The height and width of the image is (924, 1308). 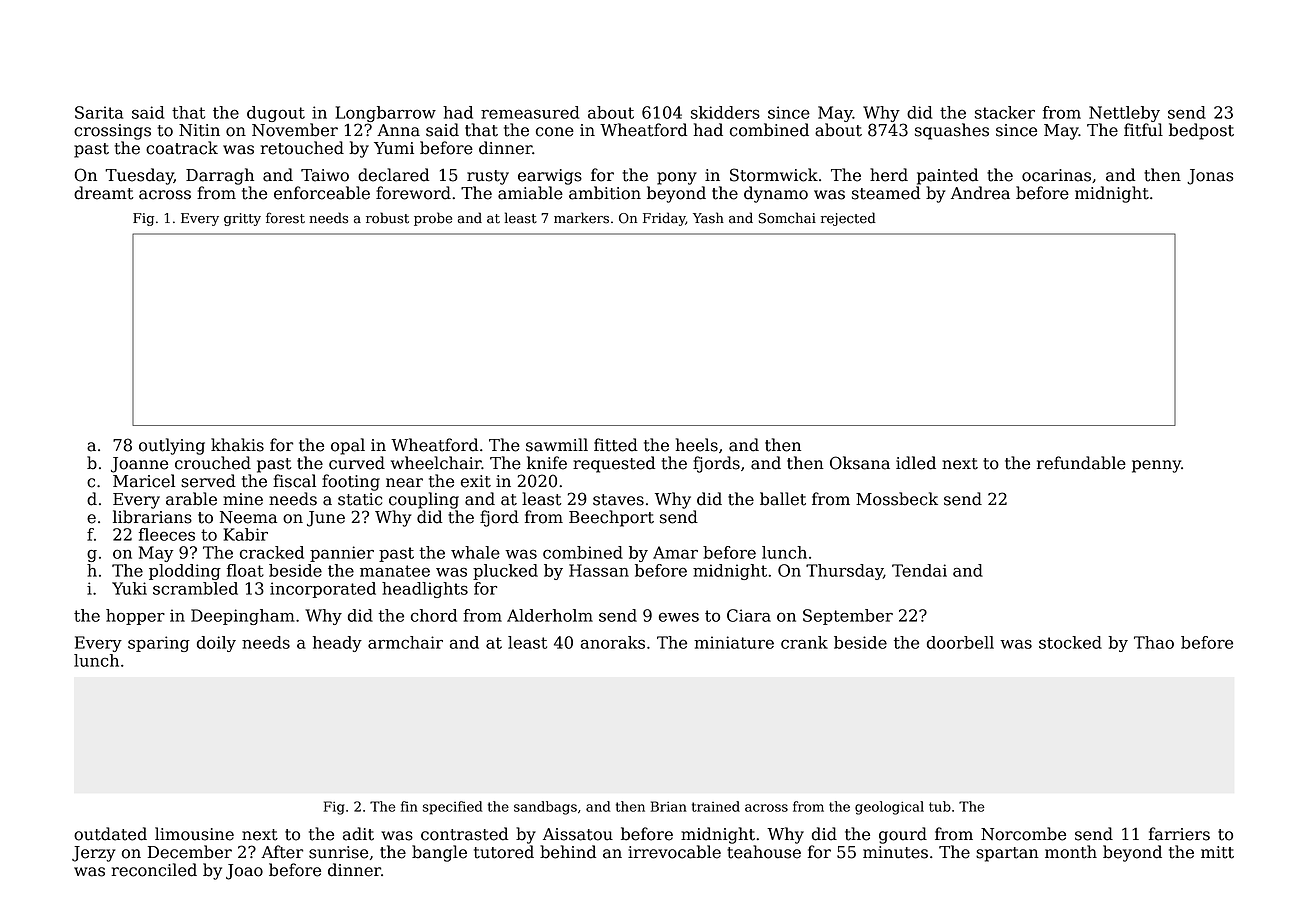 What do you see at coordinates (1007, 854) in the image?
I see `spartan` at bounding box center [1007, 854].
